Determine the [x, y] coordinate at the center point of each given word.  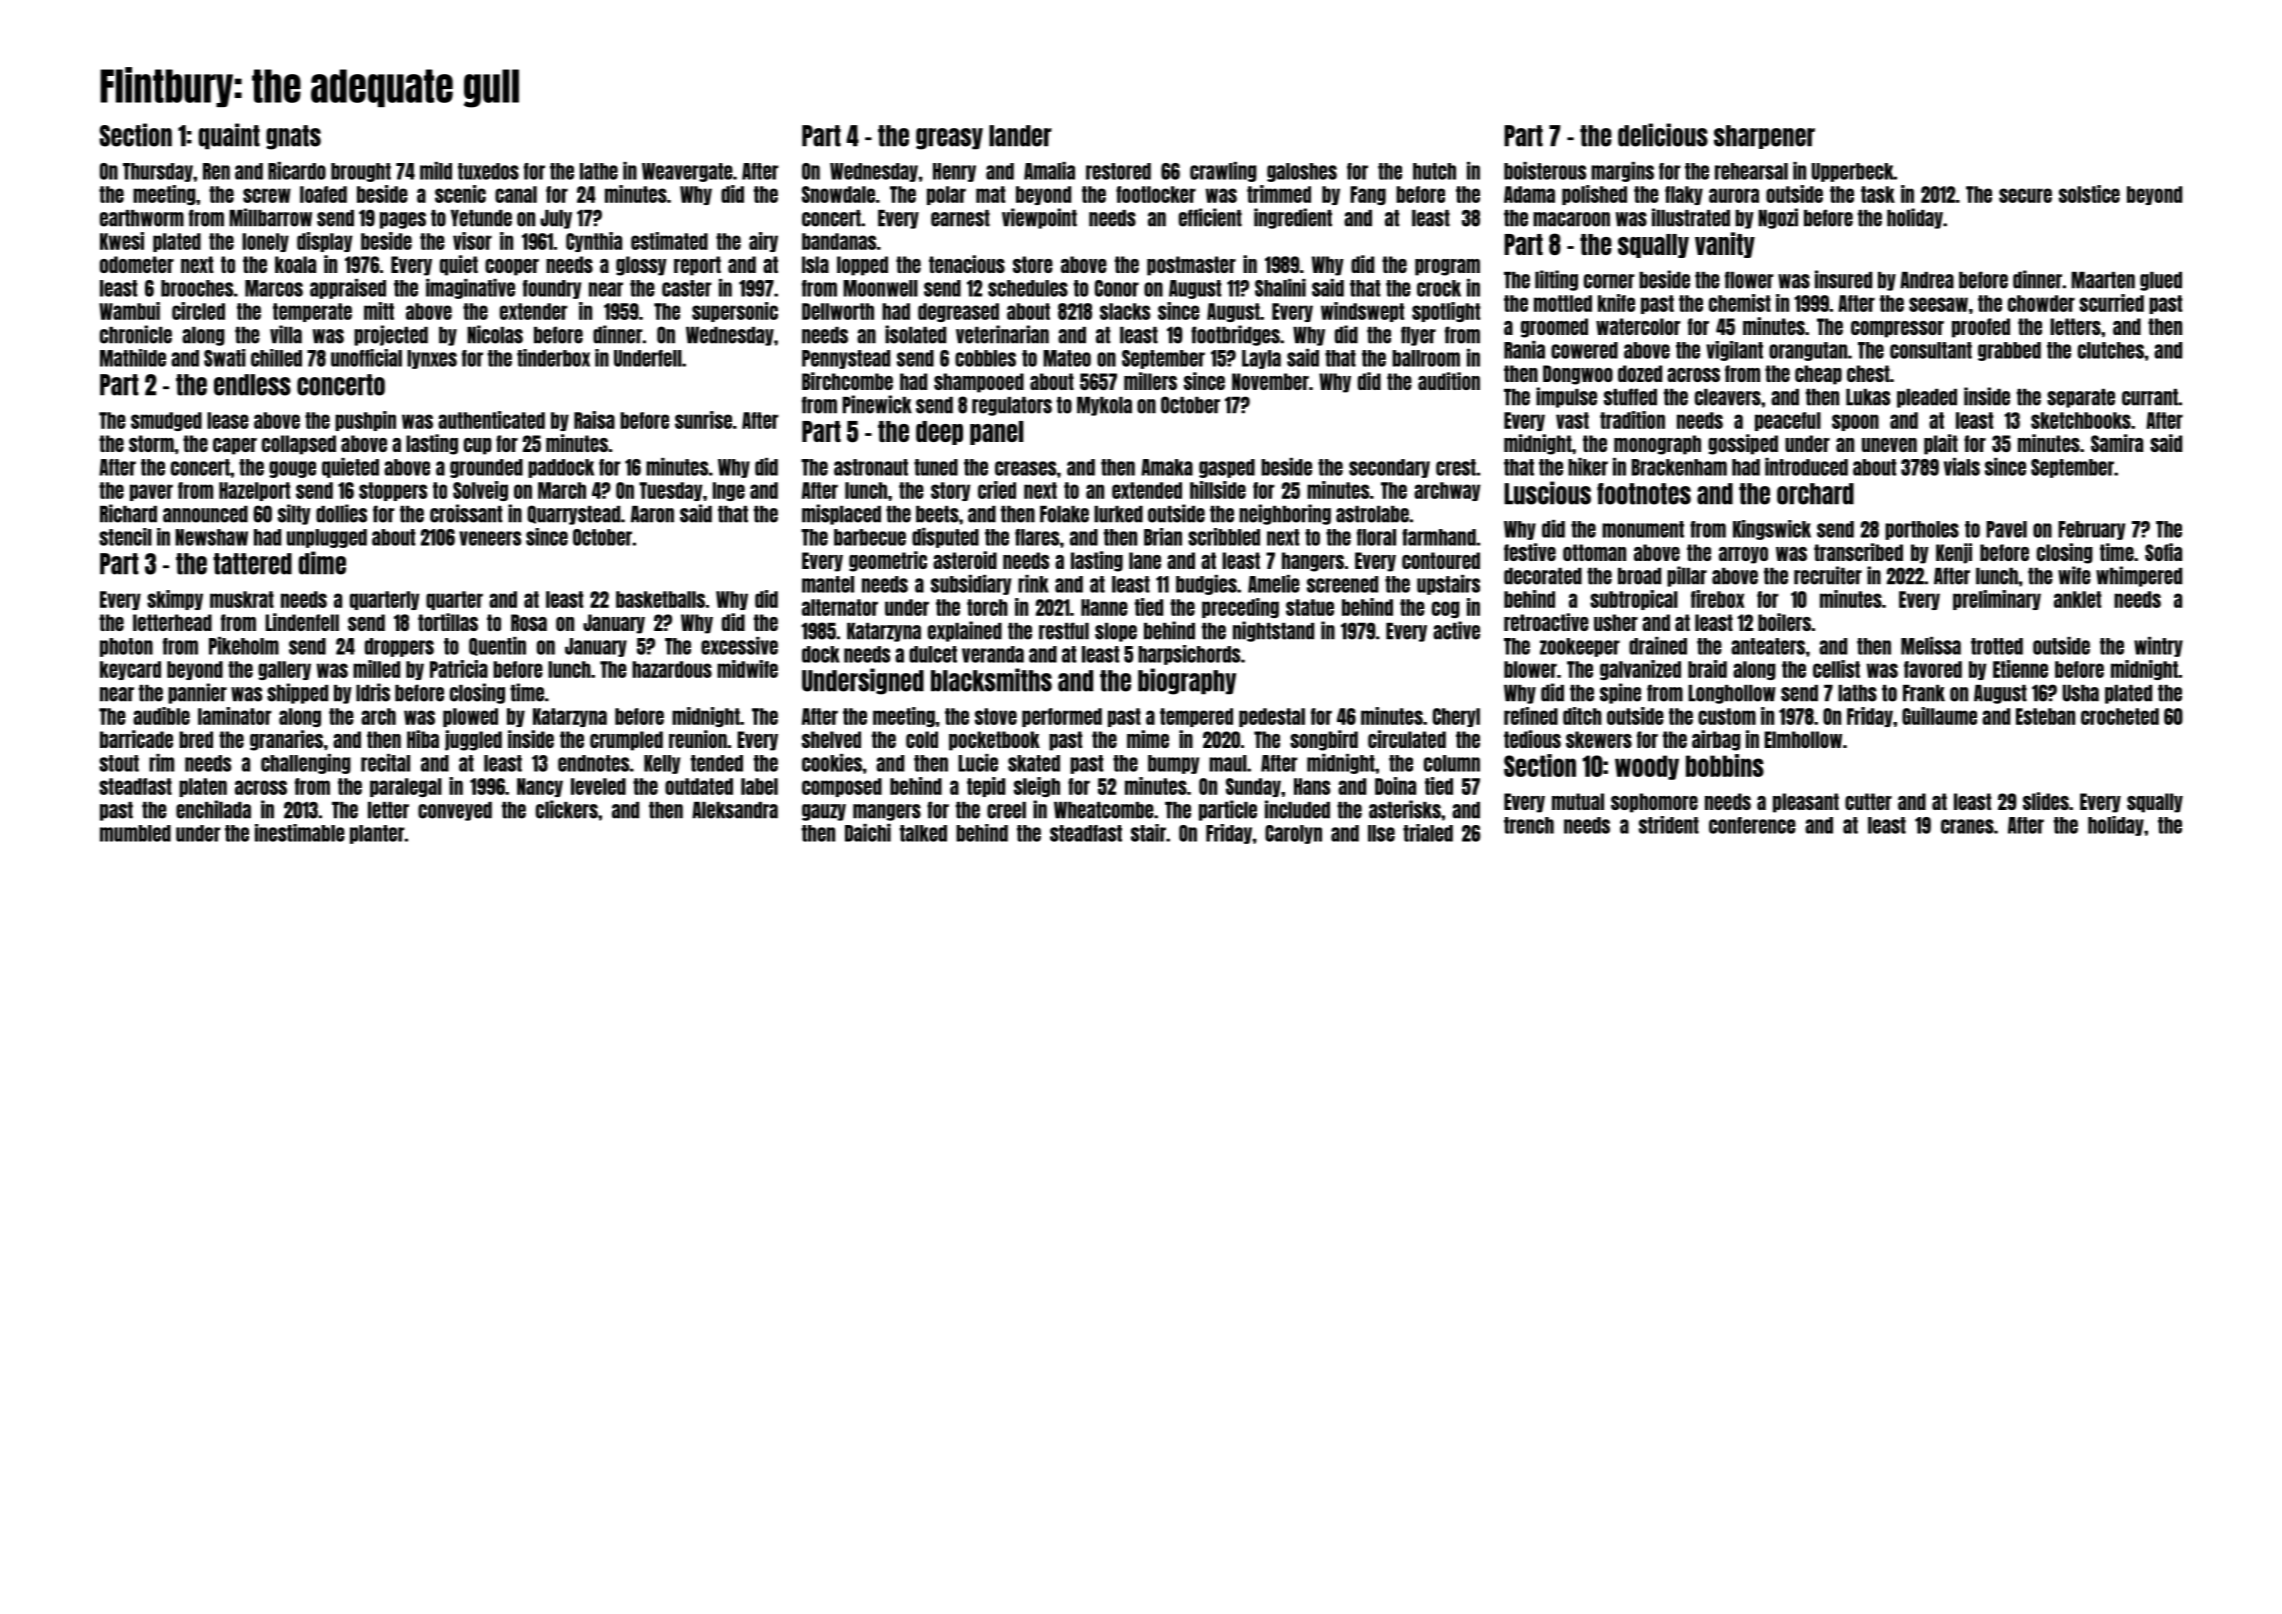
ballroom [1426, 358]
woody [1647, 767]
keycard [130, 670]
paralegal [406, 787]
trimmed [1279, 194]
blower [1530, 669]
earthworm [142, 218]
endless [252, 385]
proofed [1981, 328]
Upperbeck [1853, 172]
